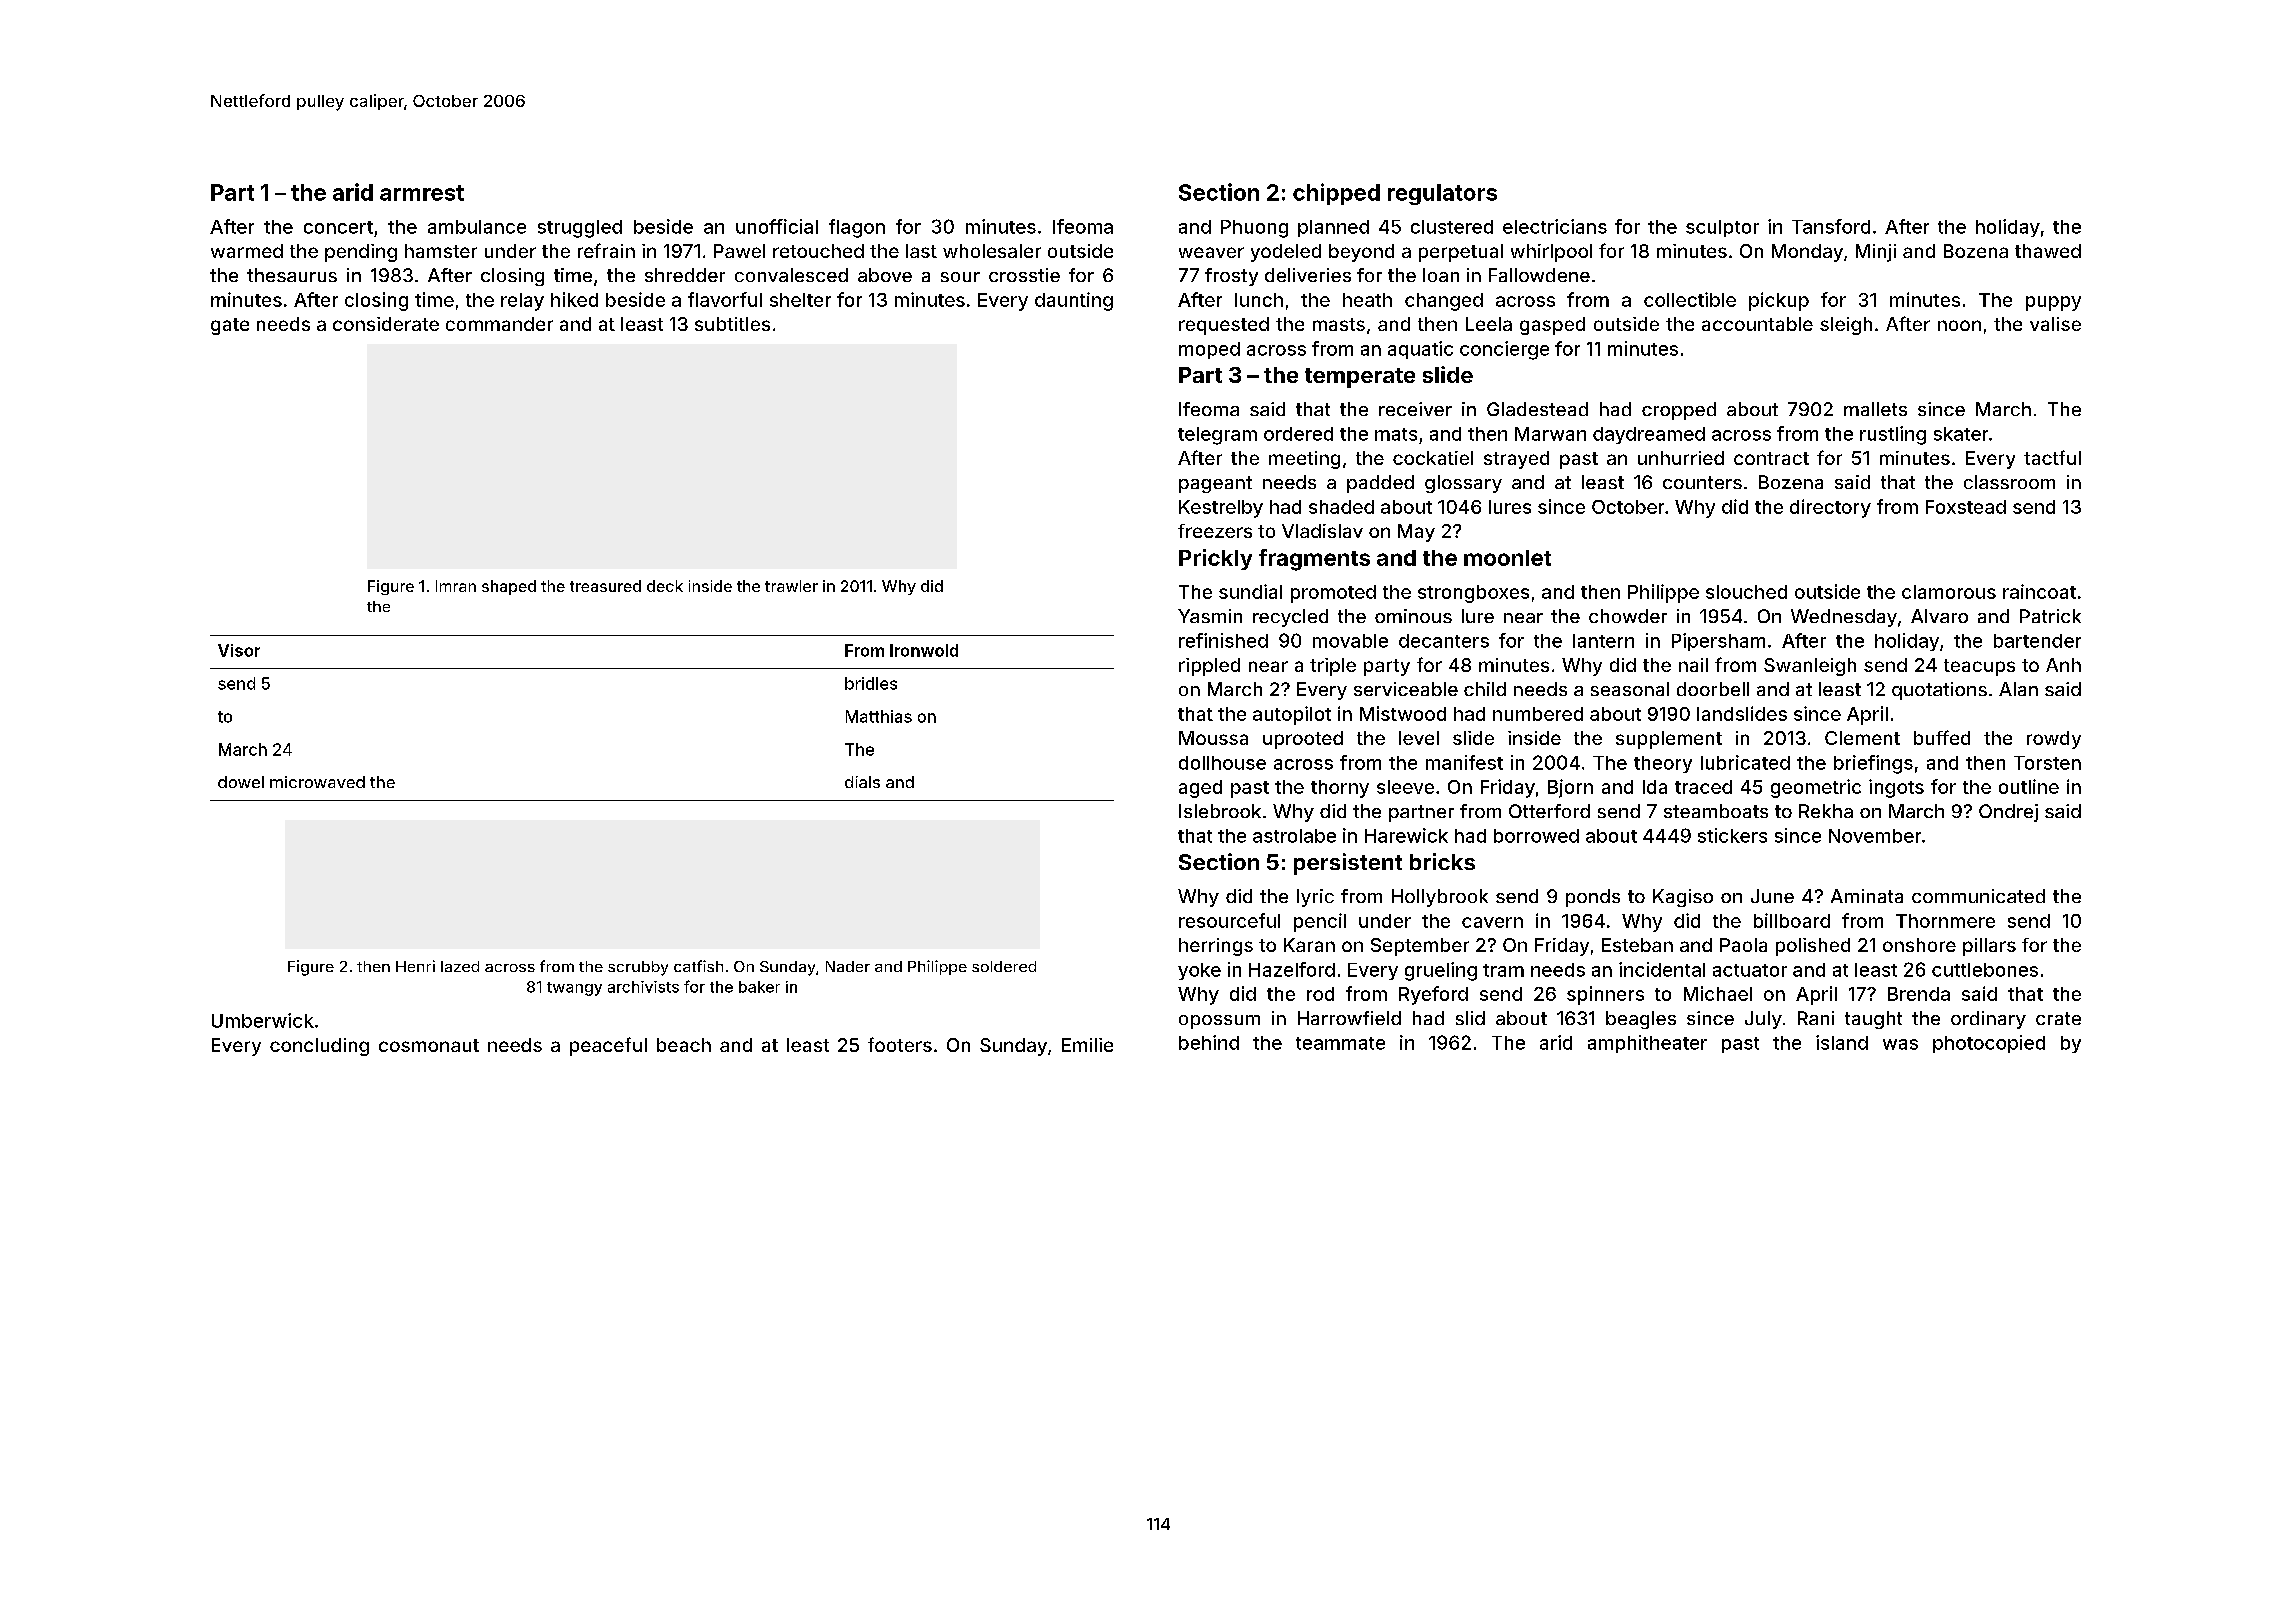 Image resolution: width=2292 pixels, height=1620 pixels. I want to click on unhurried, so click(1681, 458).
